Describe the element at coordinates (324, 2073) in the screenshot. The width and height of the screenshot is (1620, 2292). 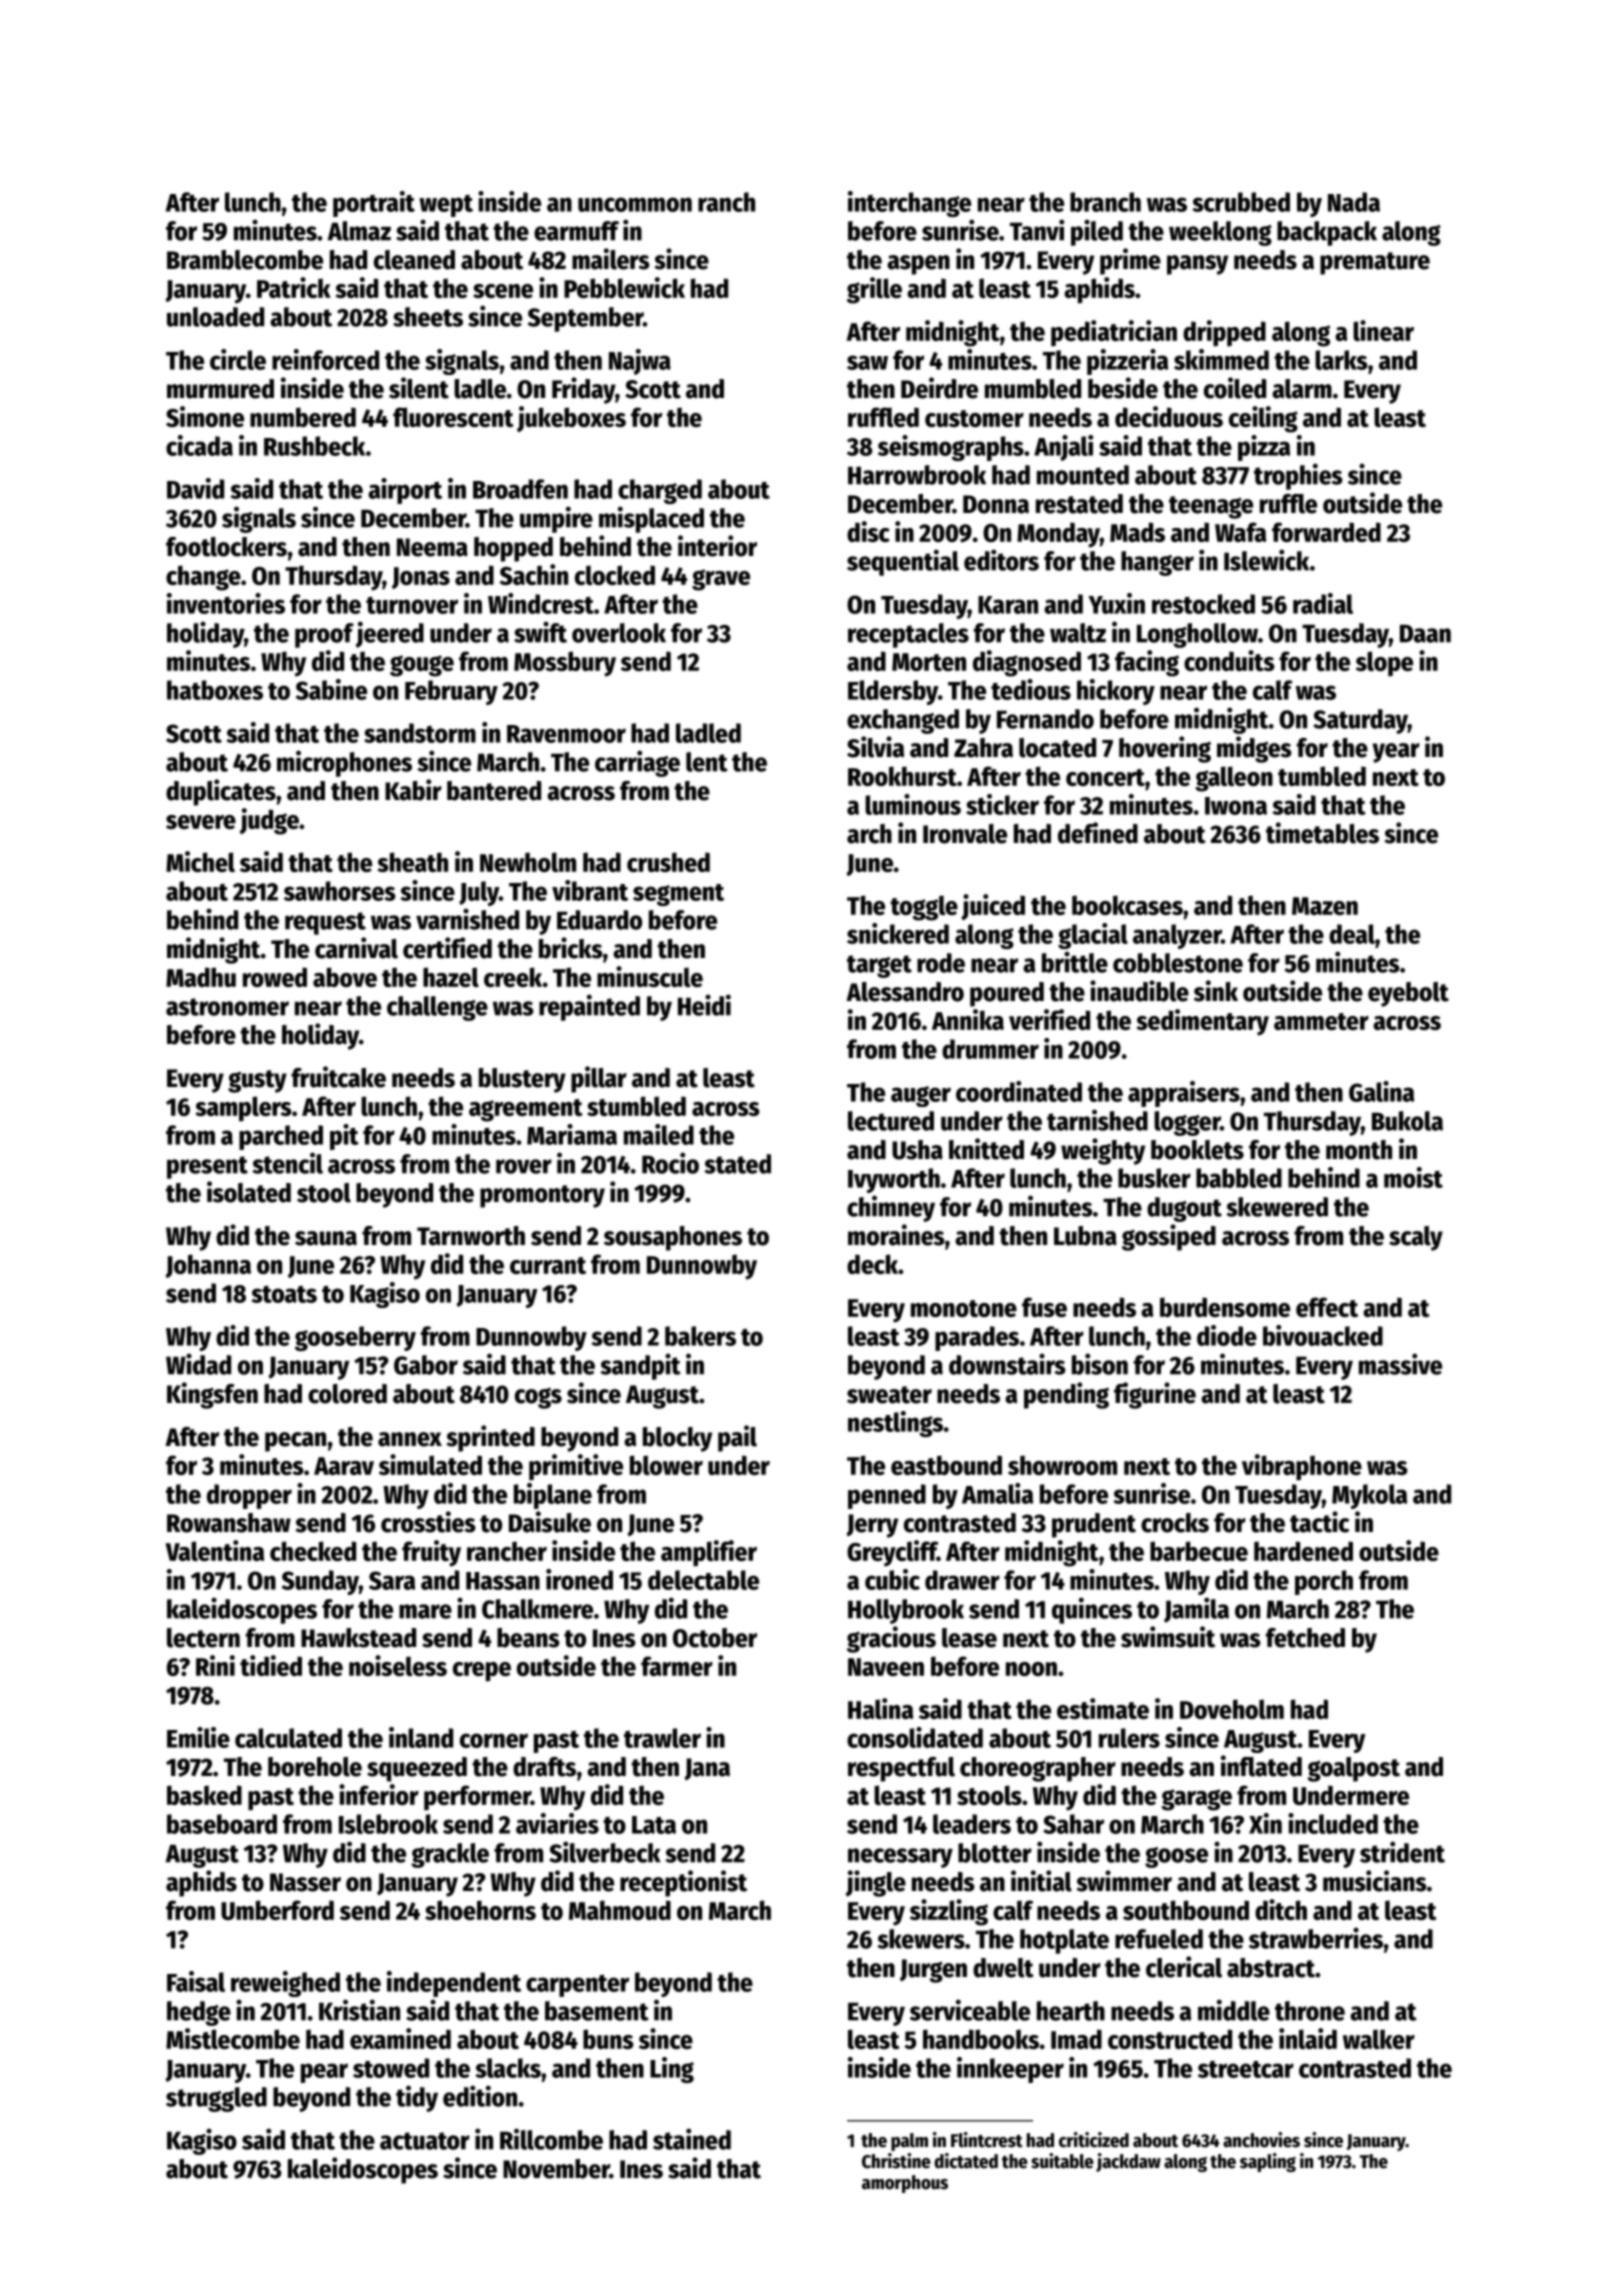
I see `pear` at that location.
